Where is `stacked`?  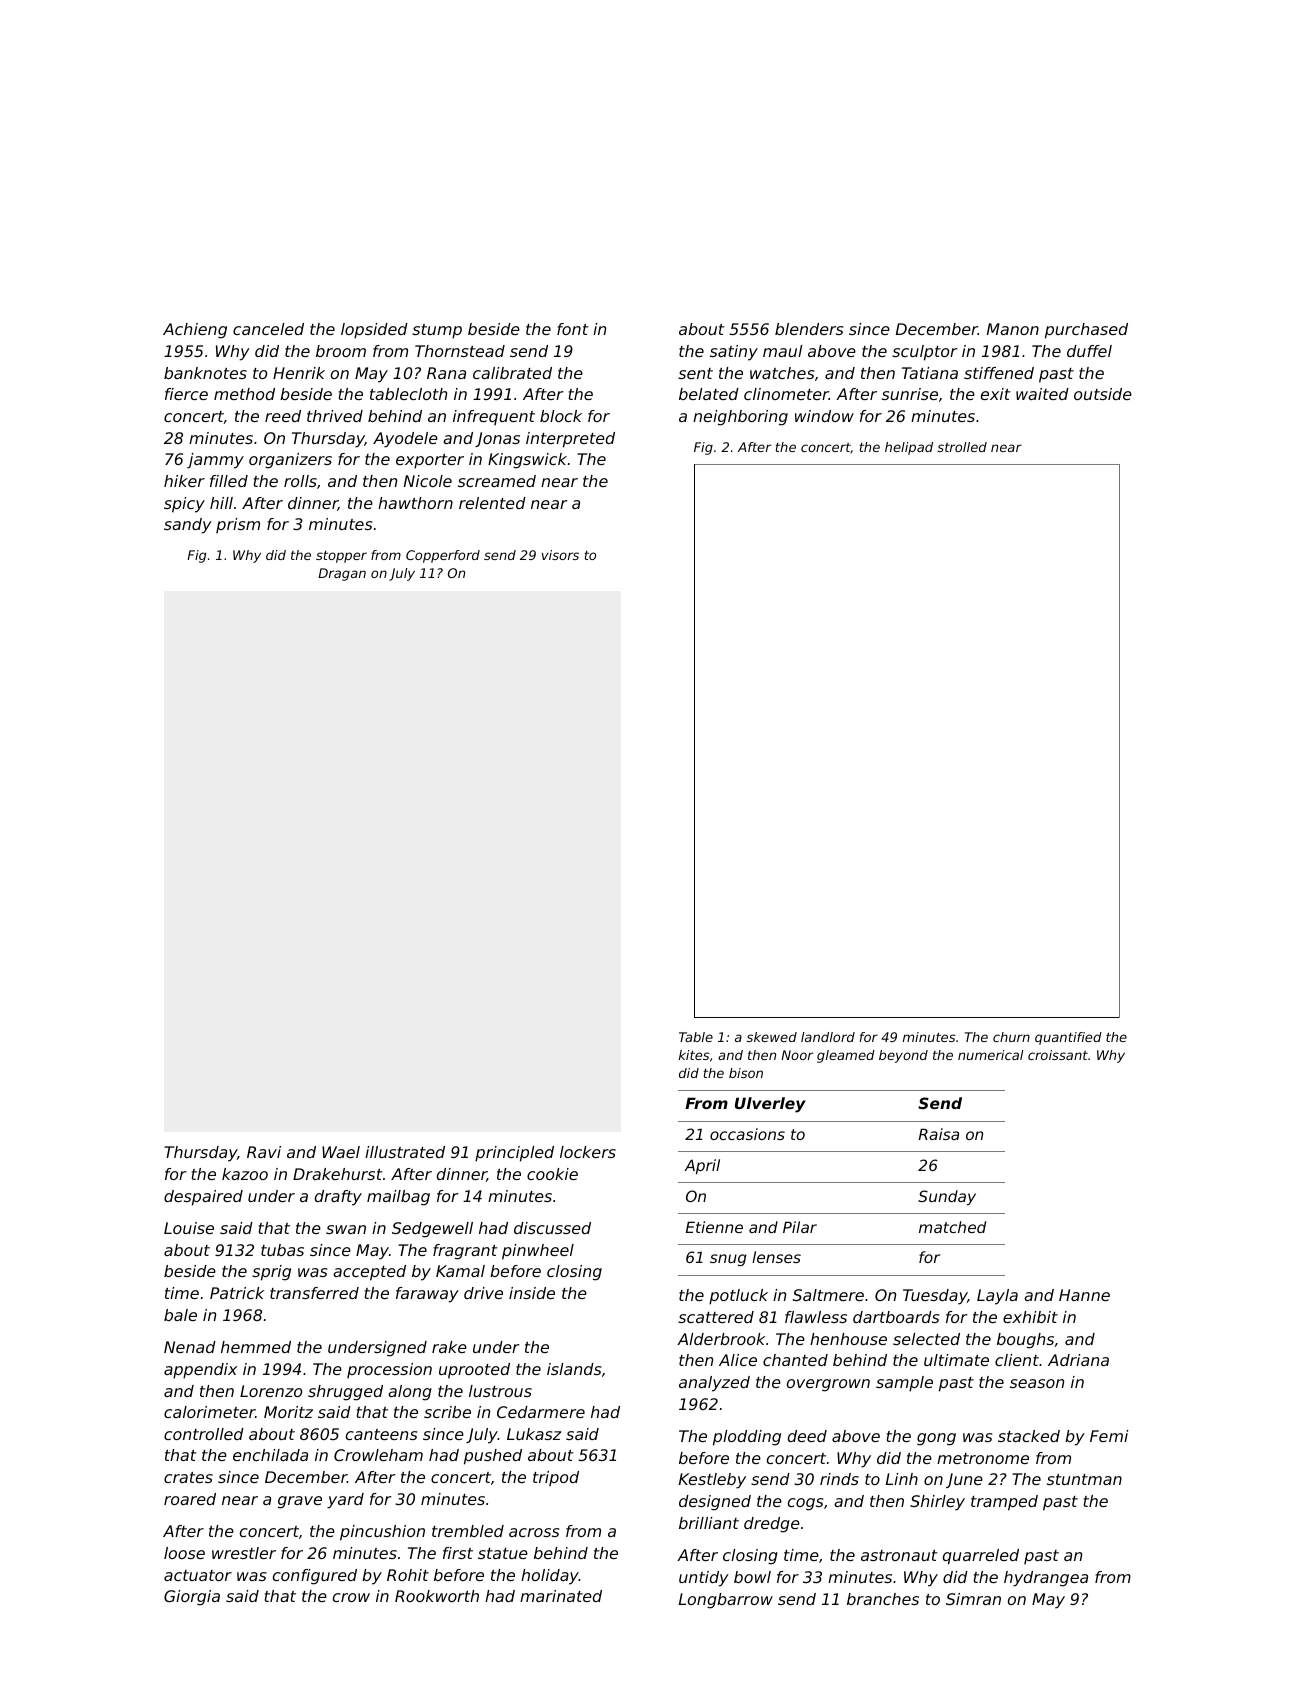 stacked is located at coordinates (1029, 1436).
